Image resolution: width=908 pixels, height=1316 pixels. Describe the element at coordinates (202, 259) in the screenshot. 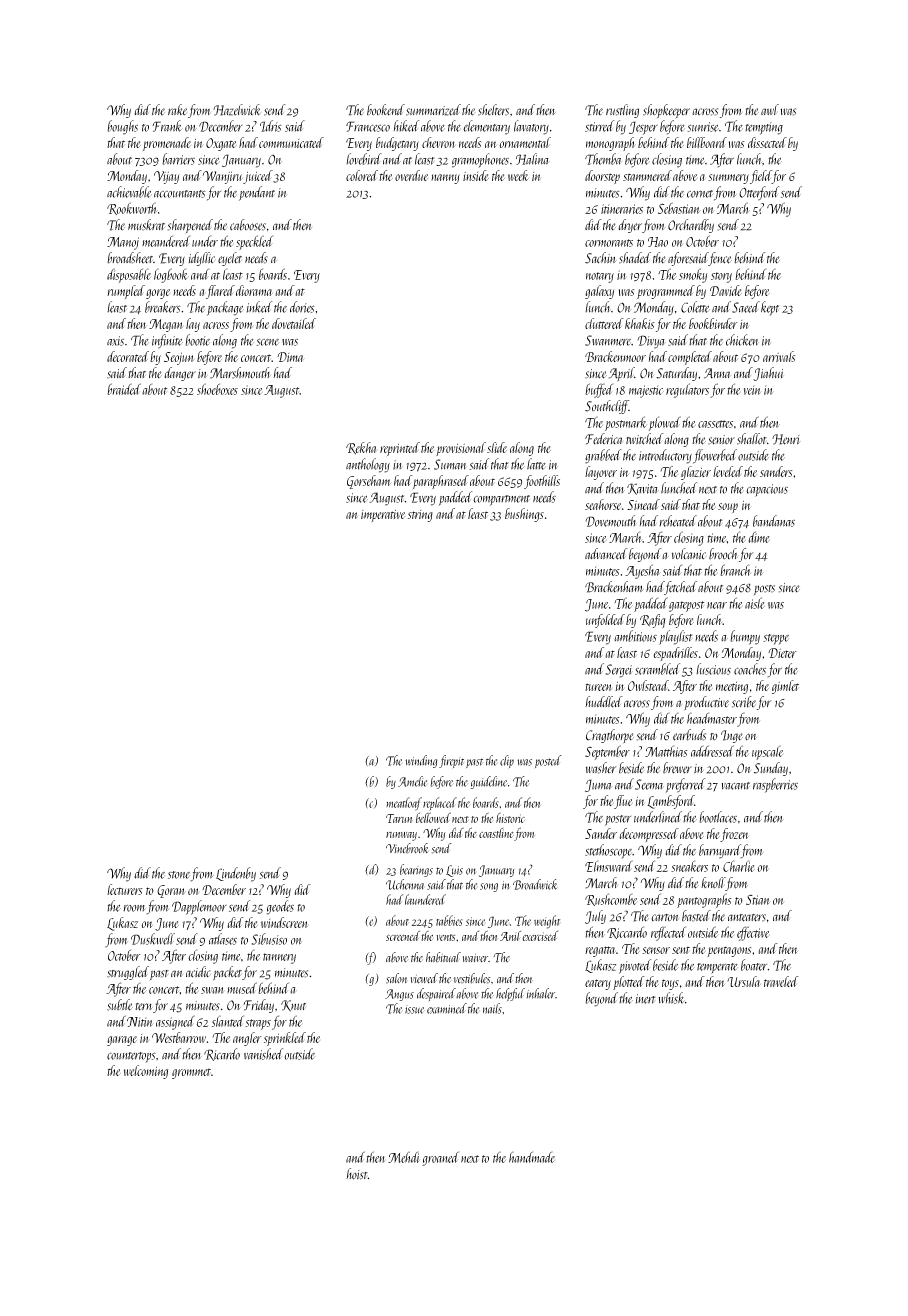

I see `idyllic` at that location.
